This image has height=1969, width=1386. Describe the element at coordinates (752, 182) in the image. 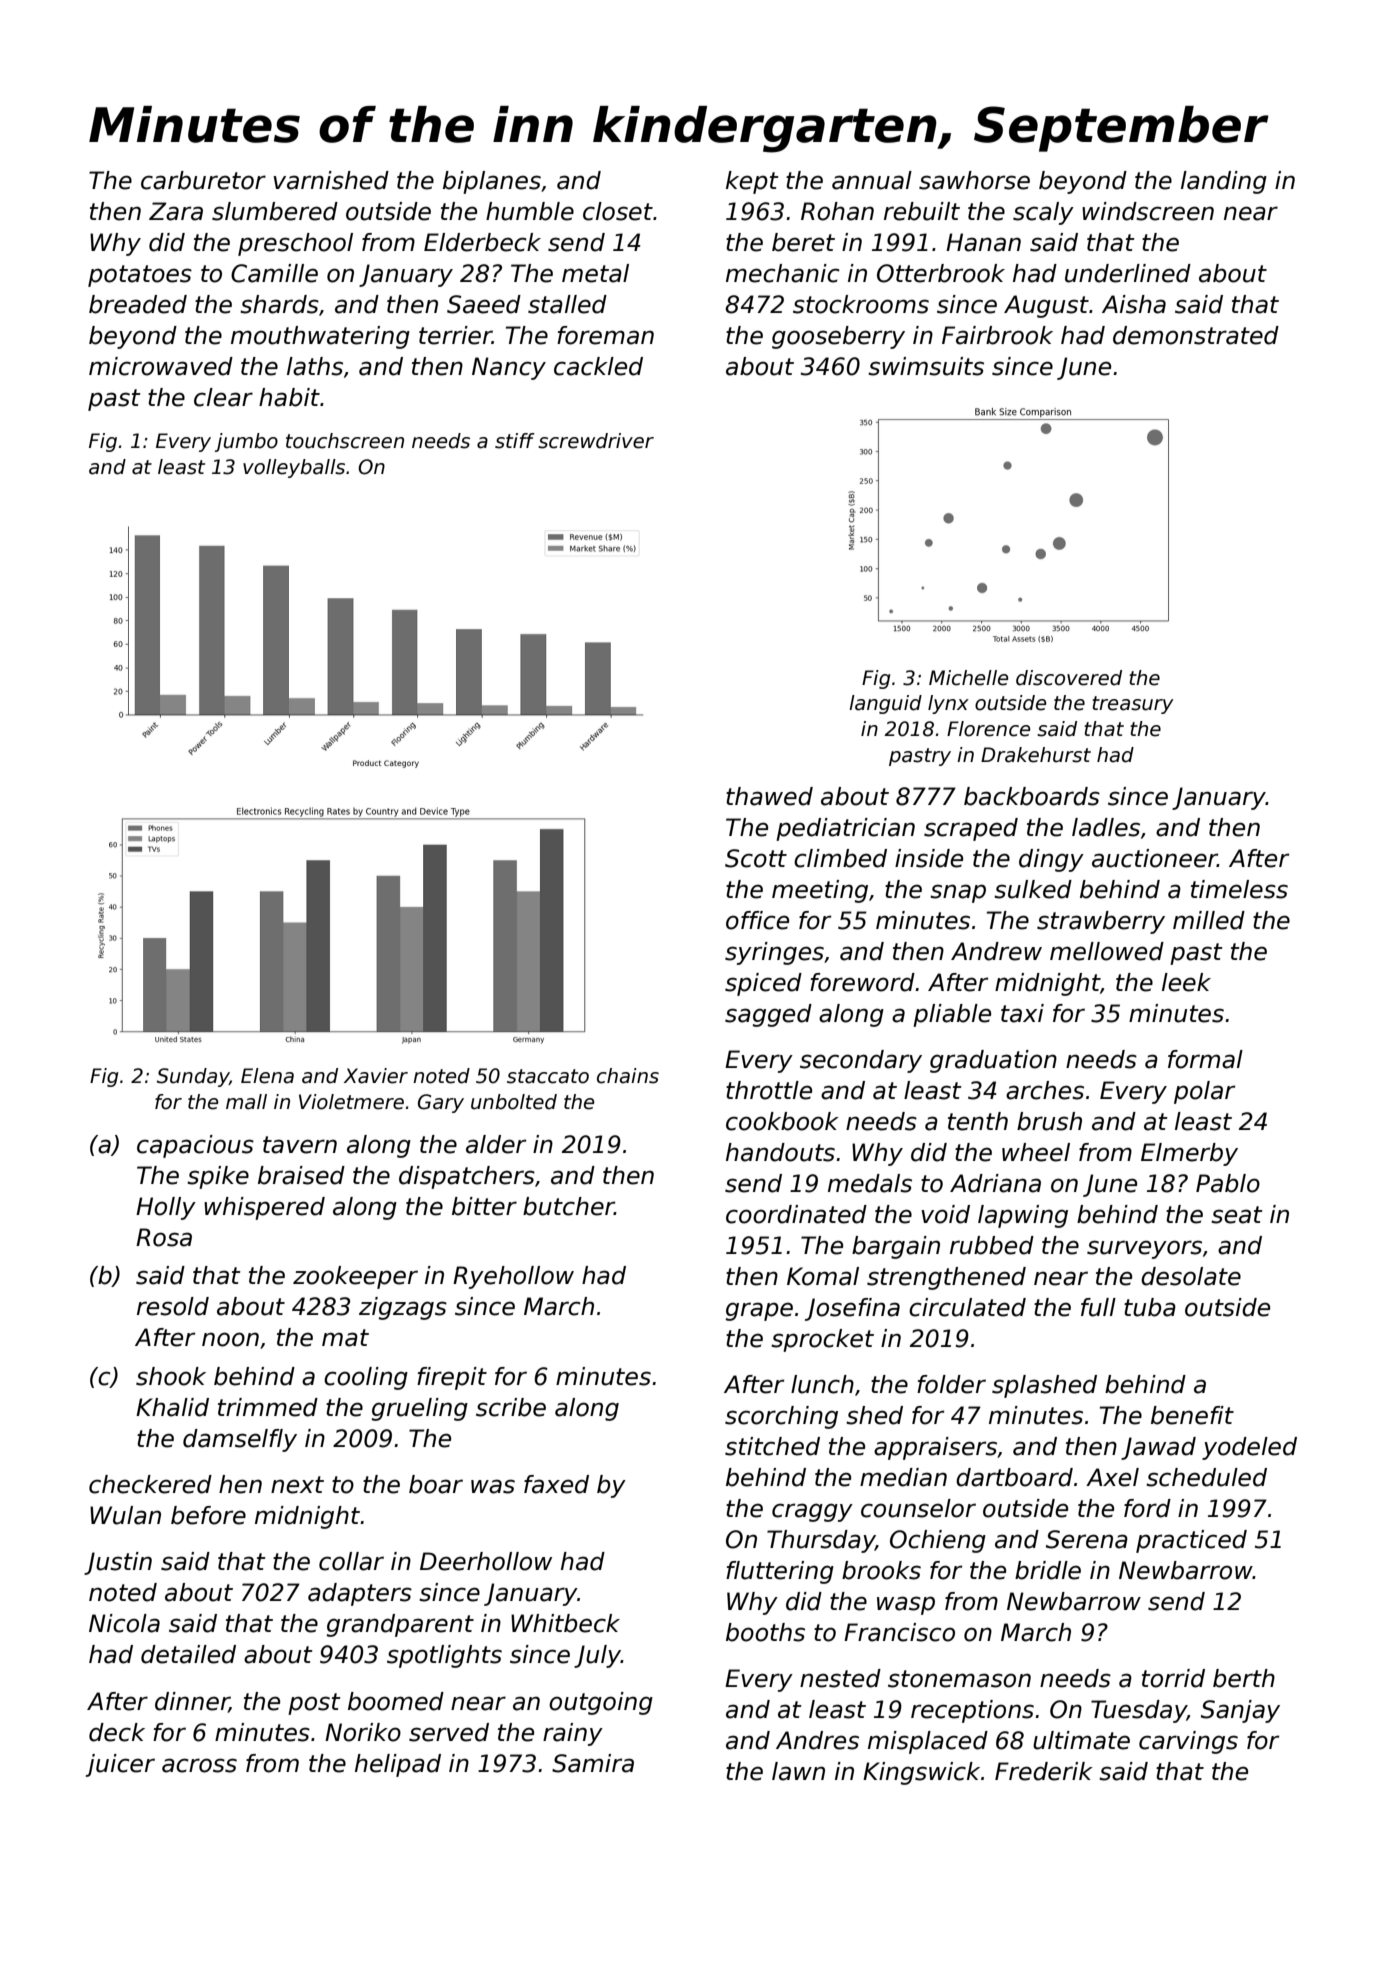

I see `kept` at that location.
